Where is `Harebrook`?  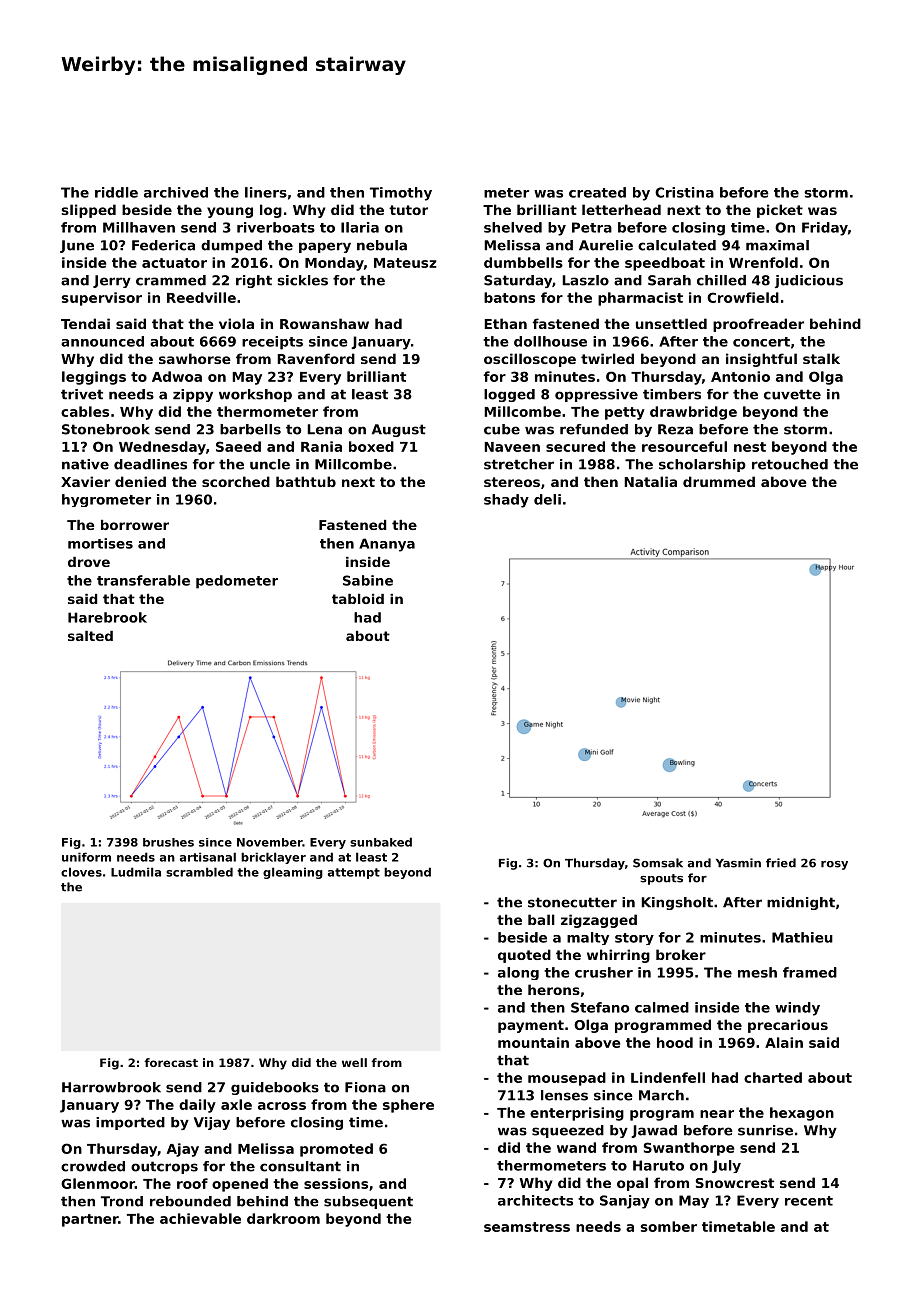
Harebrook is located at coordinates (107, 617).
